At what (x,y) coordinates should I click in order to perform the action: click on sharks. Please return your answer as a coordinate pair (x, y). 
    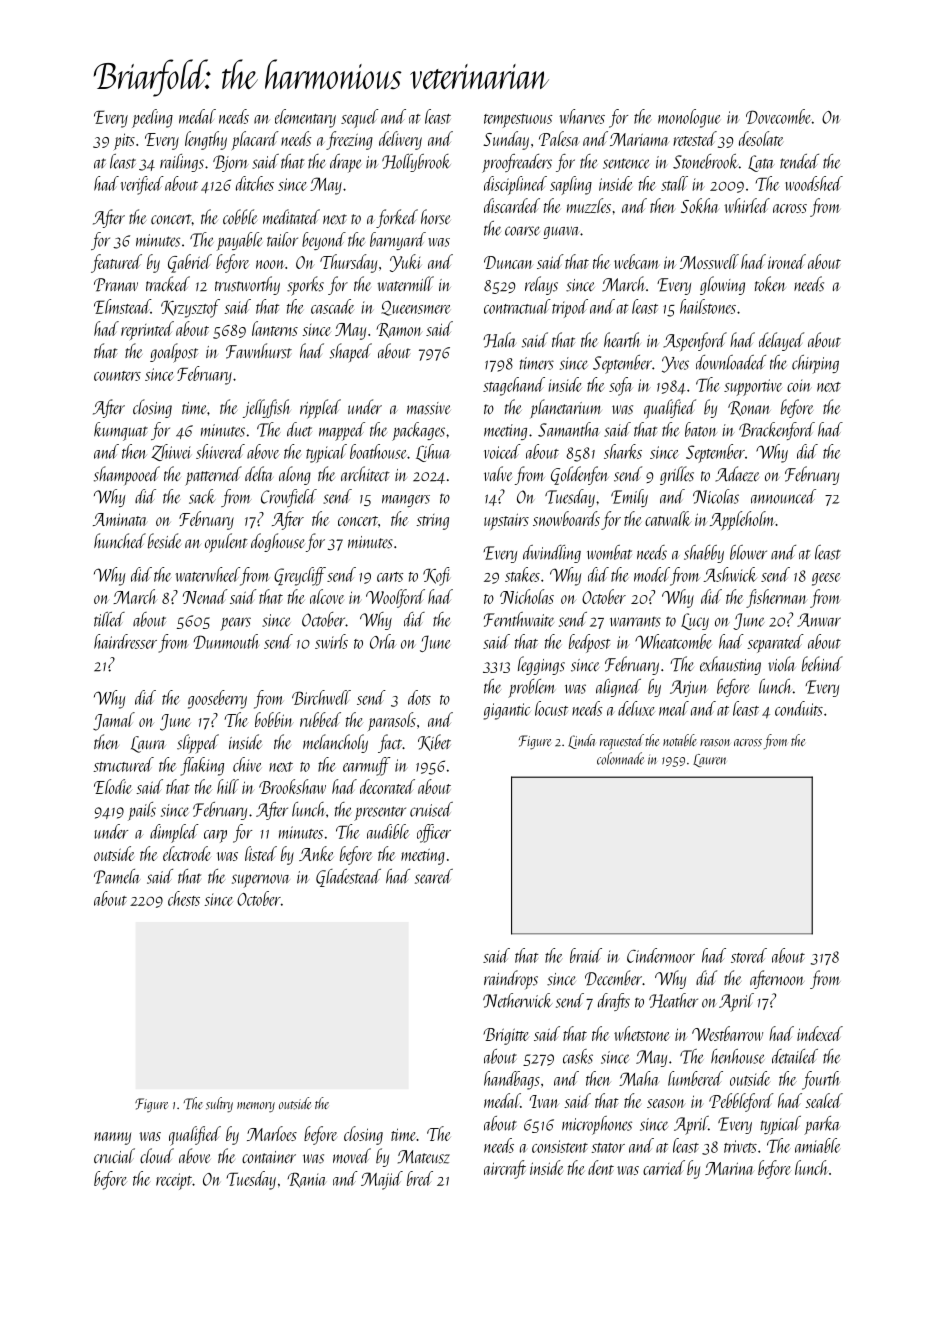
    Looking at the image, I should click on (623, 451).
